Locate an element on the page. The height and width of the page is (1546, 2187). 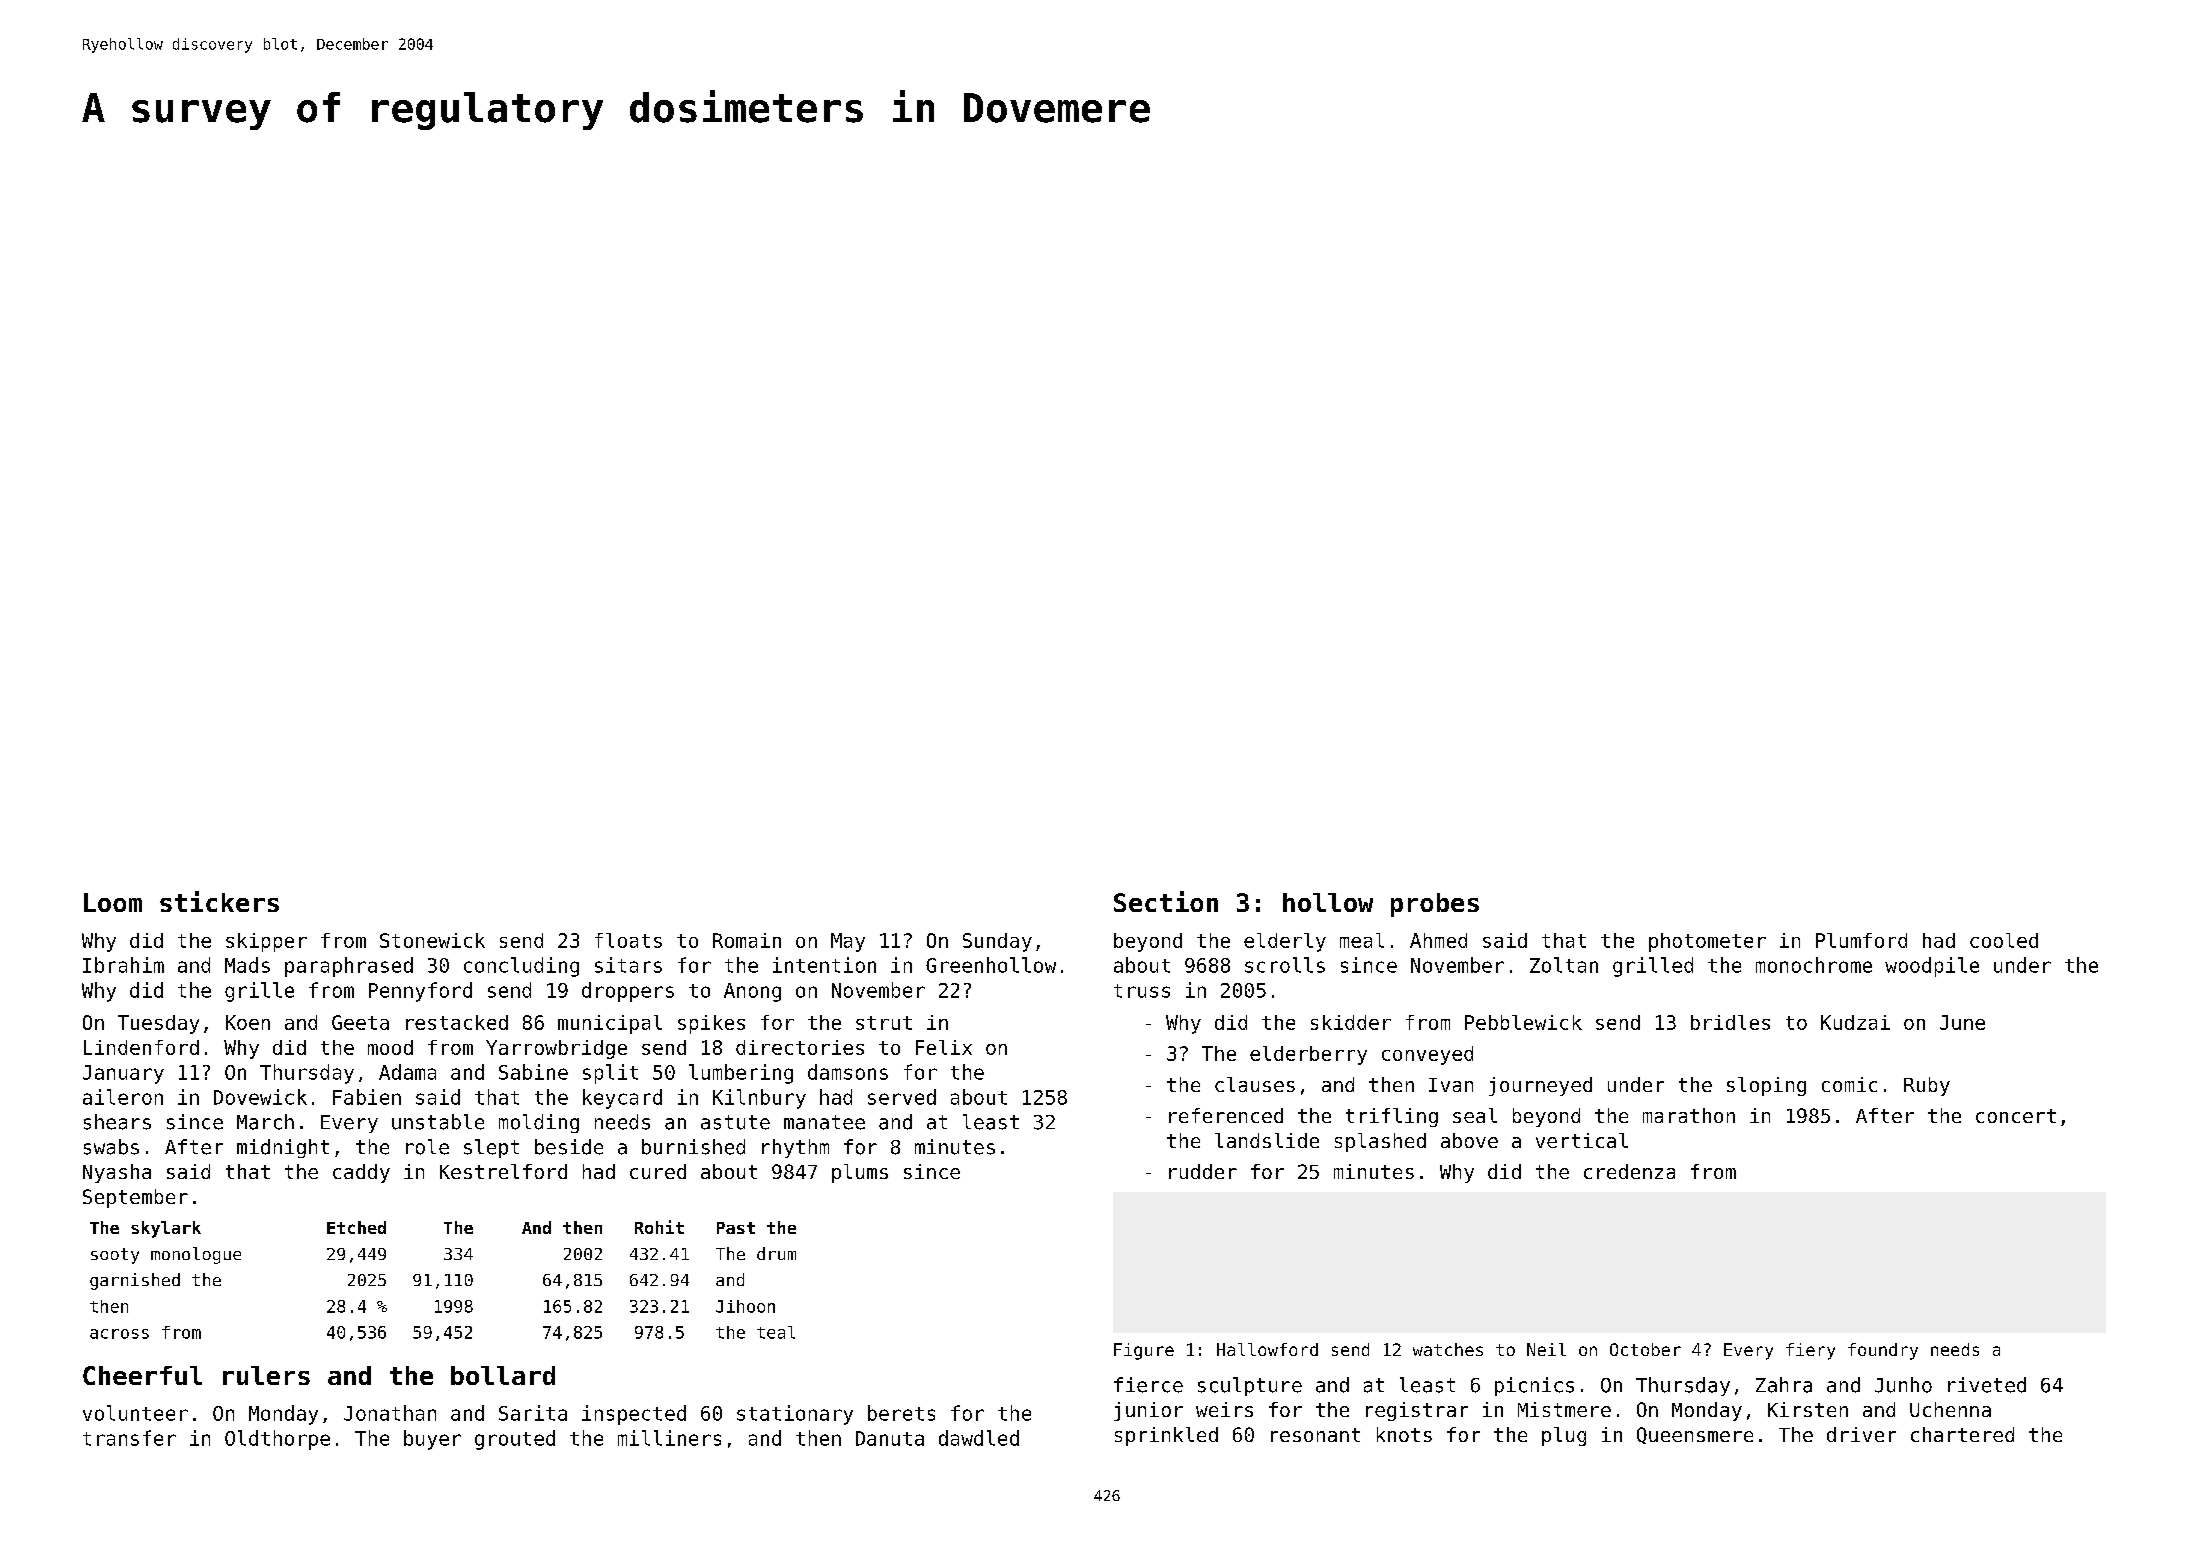
foundry is located at coordinates (1883, 1351).
